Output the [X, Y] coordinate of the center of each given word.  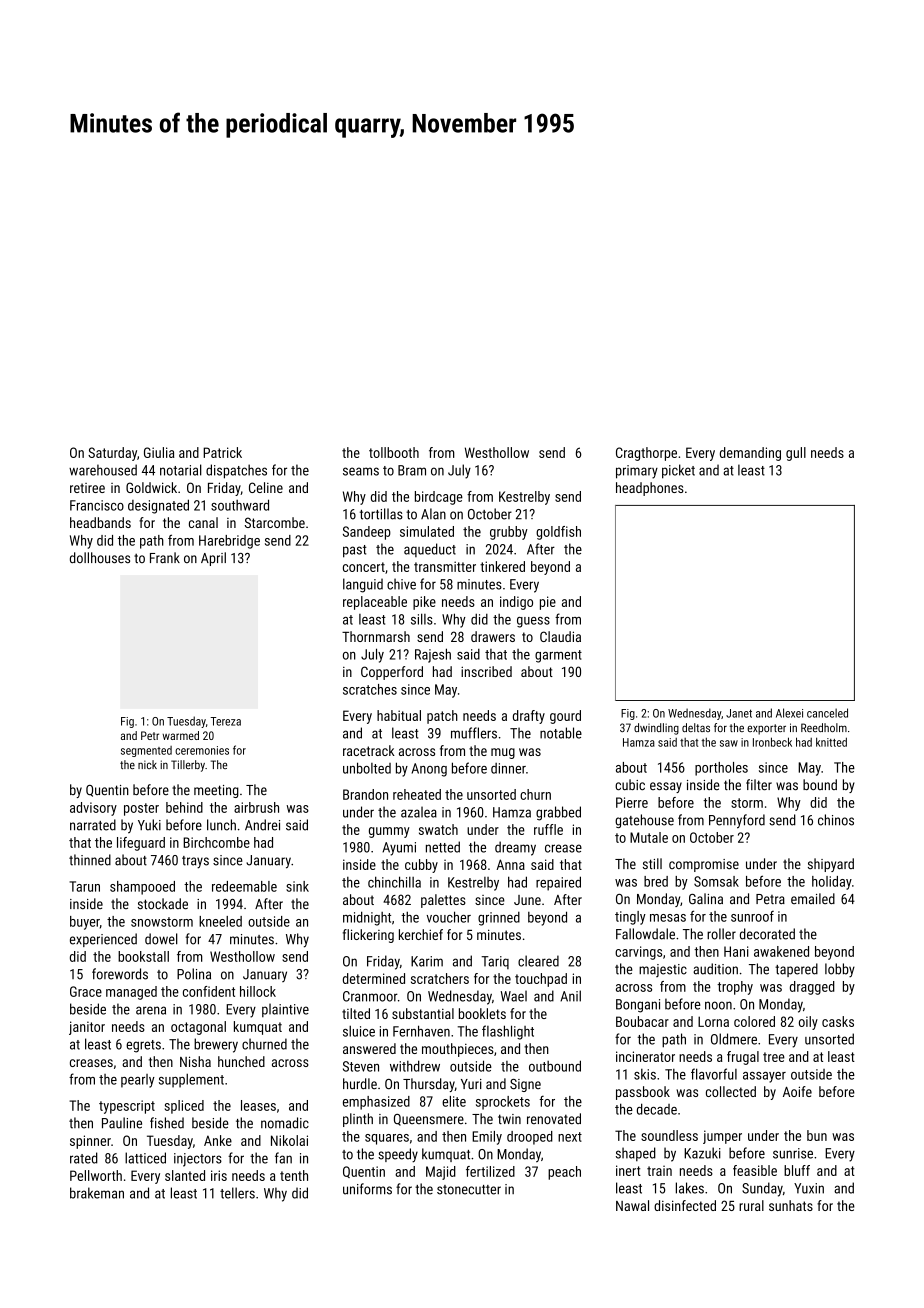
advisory [93, 809]
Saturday [112, 454]
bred [656, 881]
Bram [412, 470]
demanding [750, 454]
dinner [508, 768]
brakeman [97, 1193]
